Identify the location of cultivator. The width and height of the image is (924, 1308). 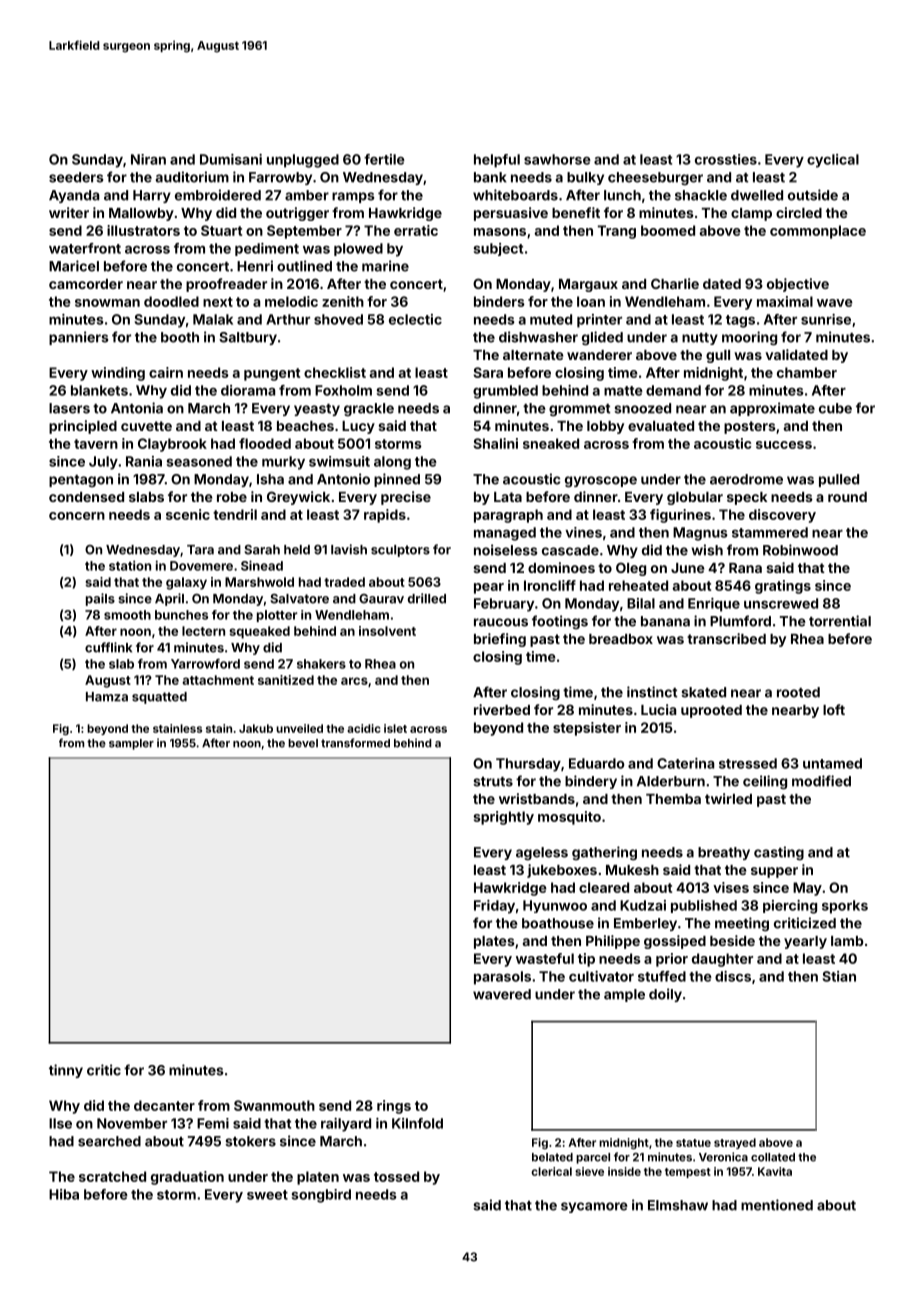
(601, 976).
